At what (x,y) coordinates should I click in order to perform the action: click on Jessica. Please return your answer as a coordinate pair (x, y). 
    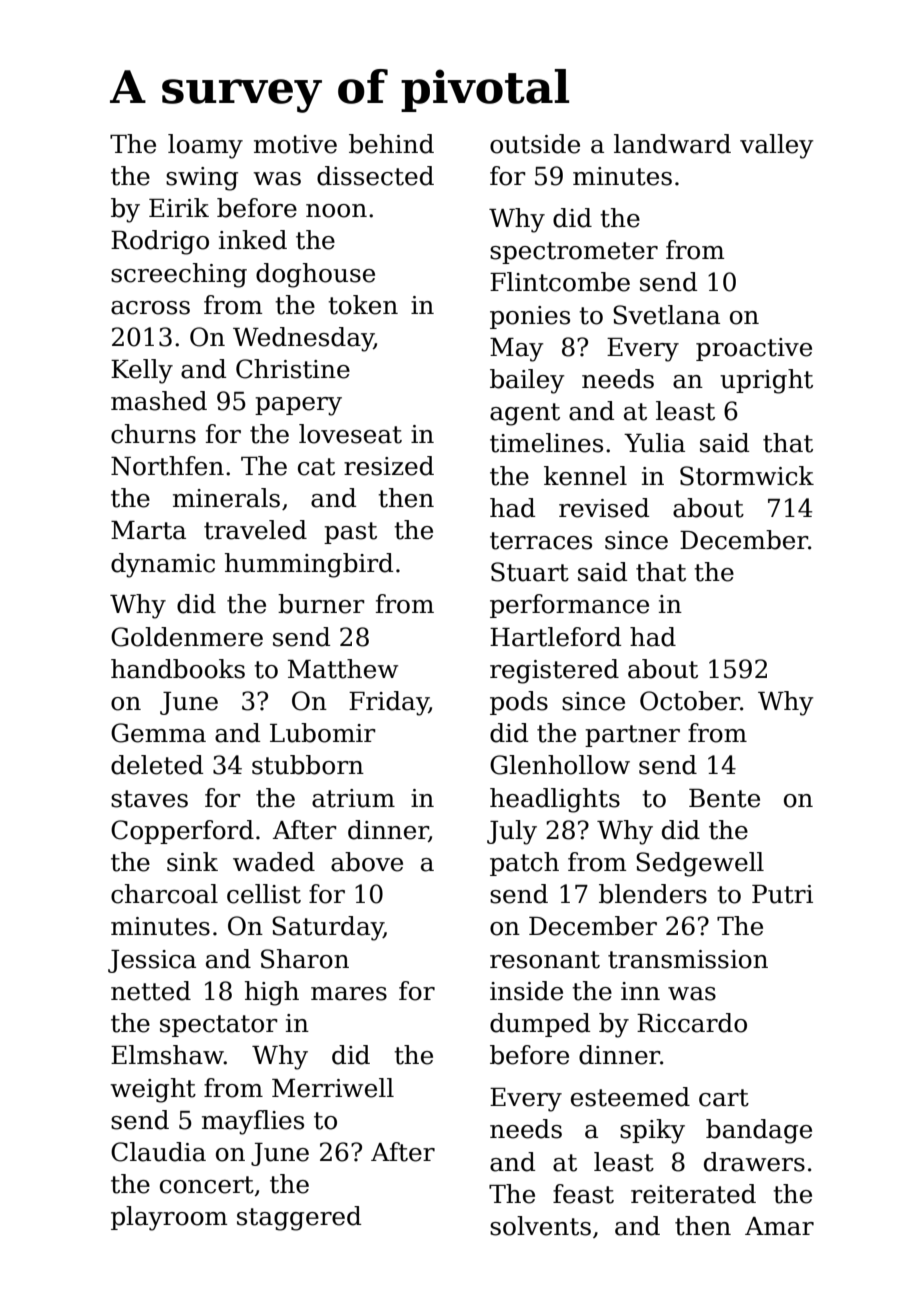
    Looking at the image, I should click on (152, 961).
